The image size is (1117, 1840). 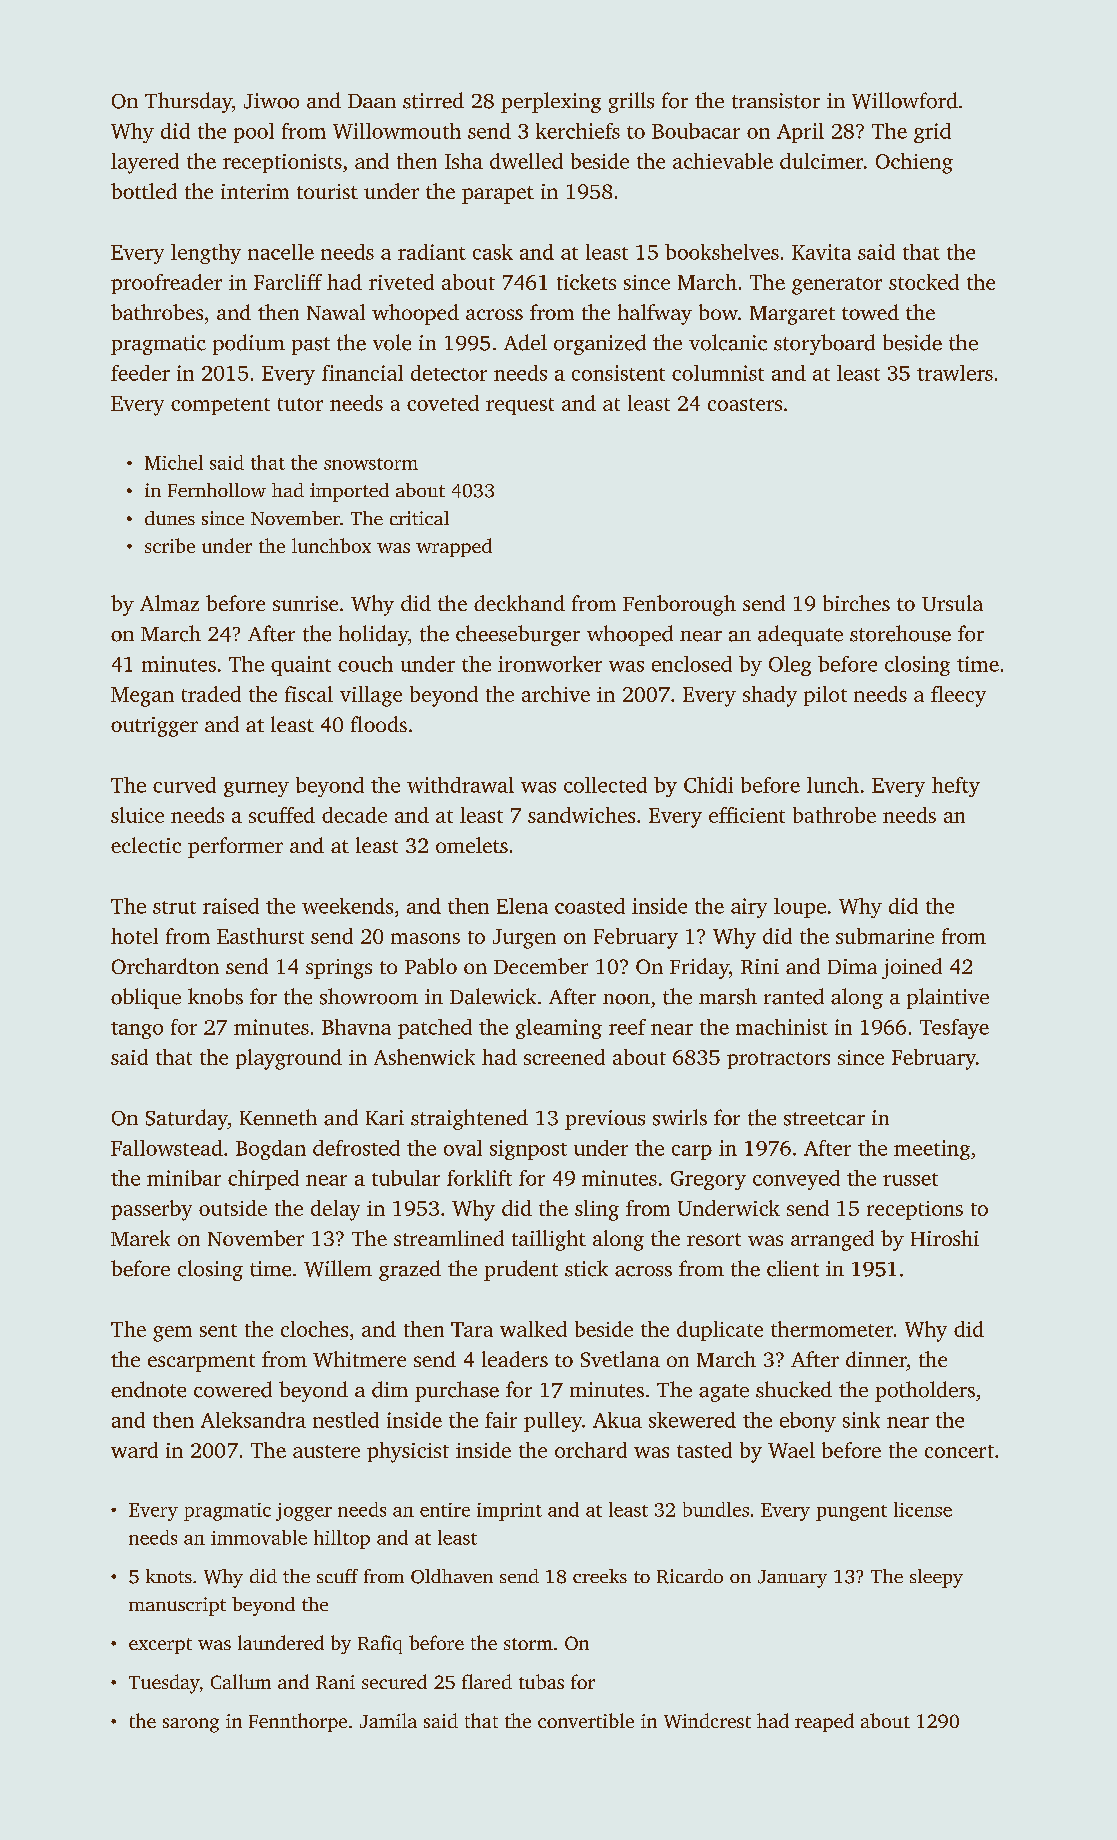 What do you see at coordinates (617, 1420) in the screenshot?
I see `Akua` at bounding box center [617, 1420].
